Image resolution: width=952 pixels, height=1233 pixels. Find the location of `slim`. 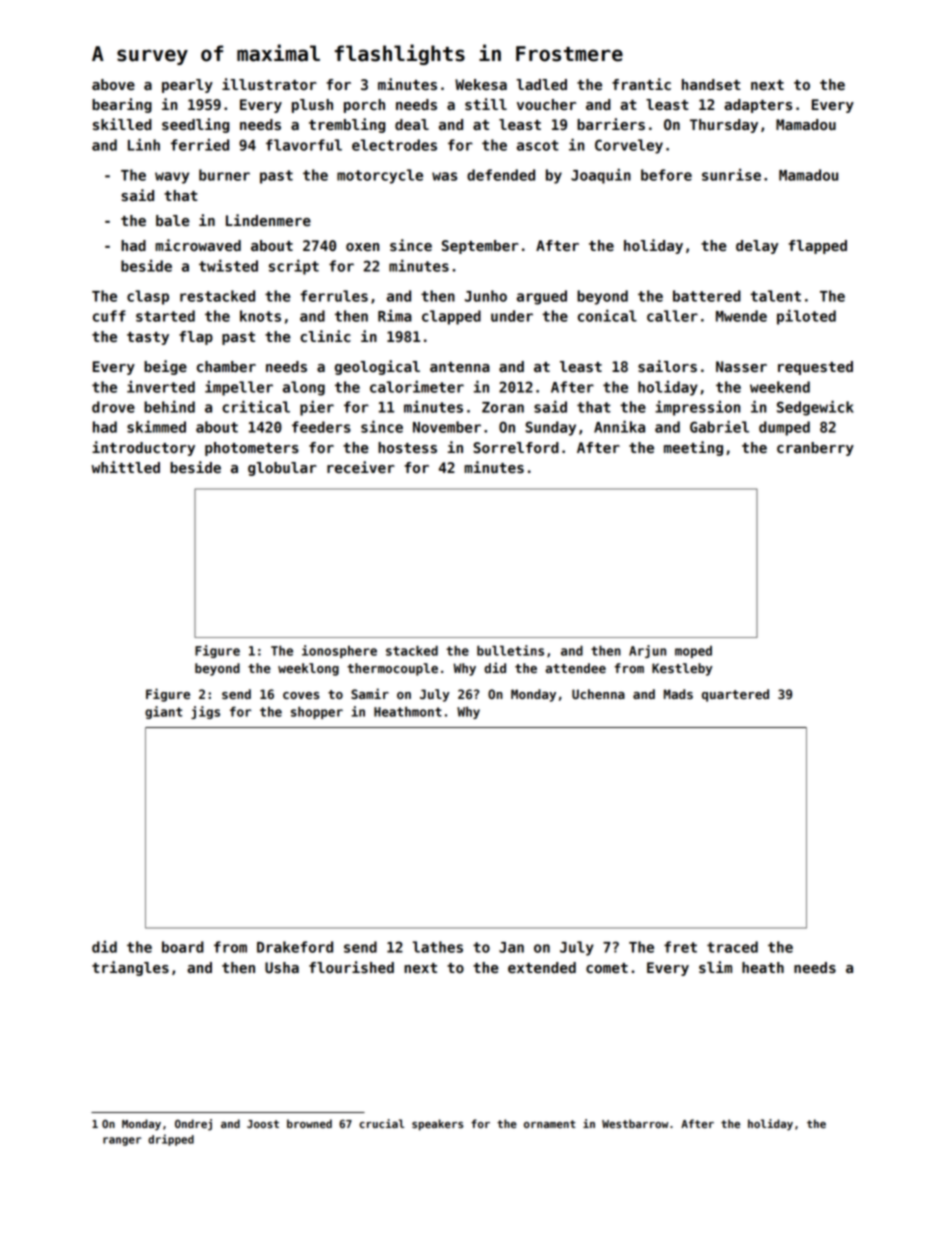

slim is located at coordinates (715, 967).
